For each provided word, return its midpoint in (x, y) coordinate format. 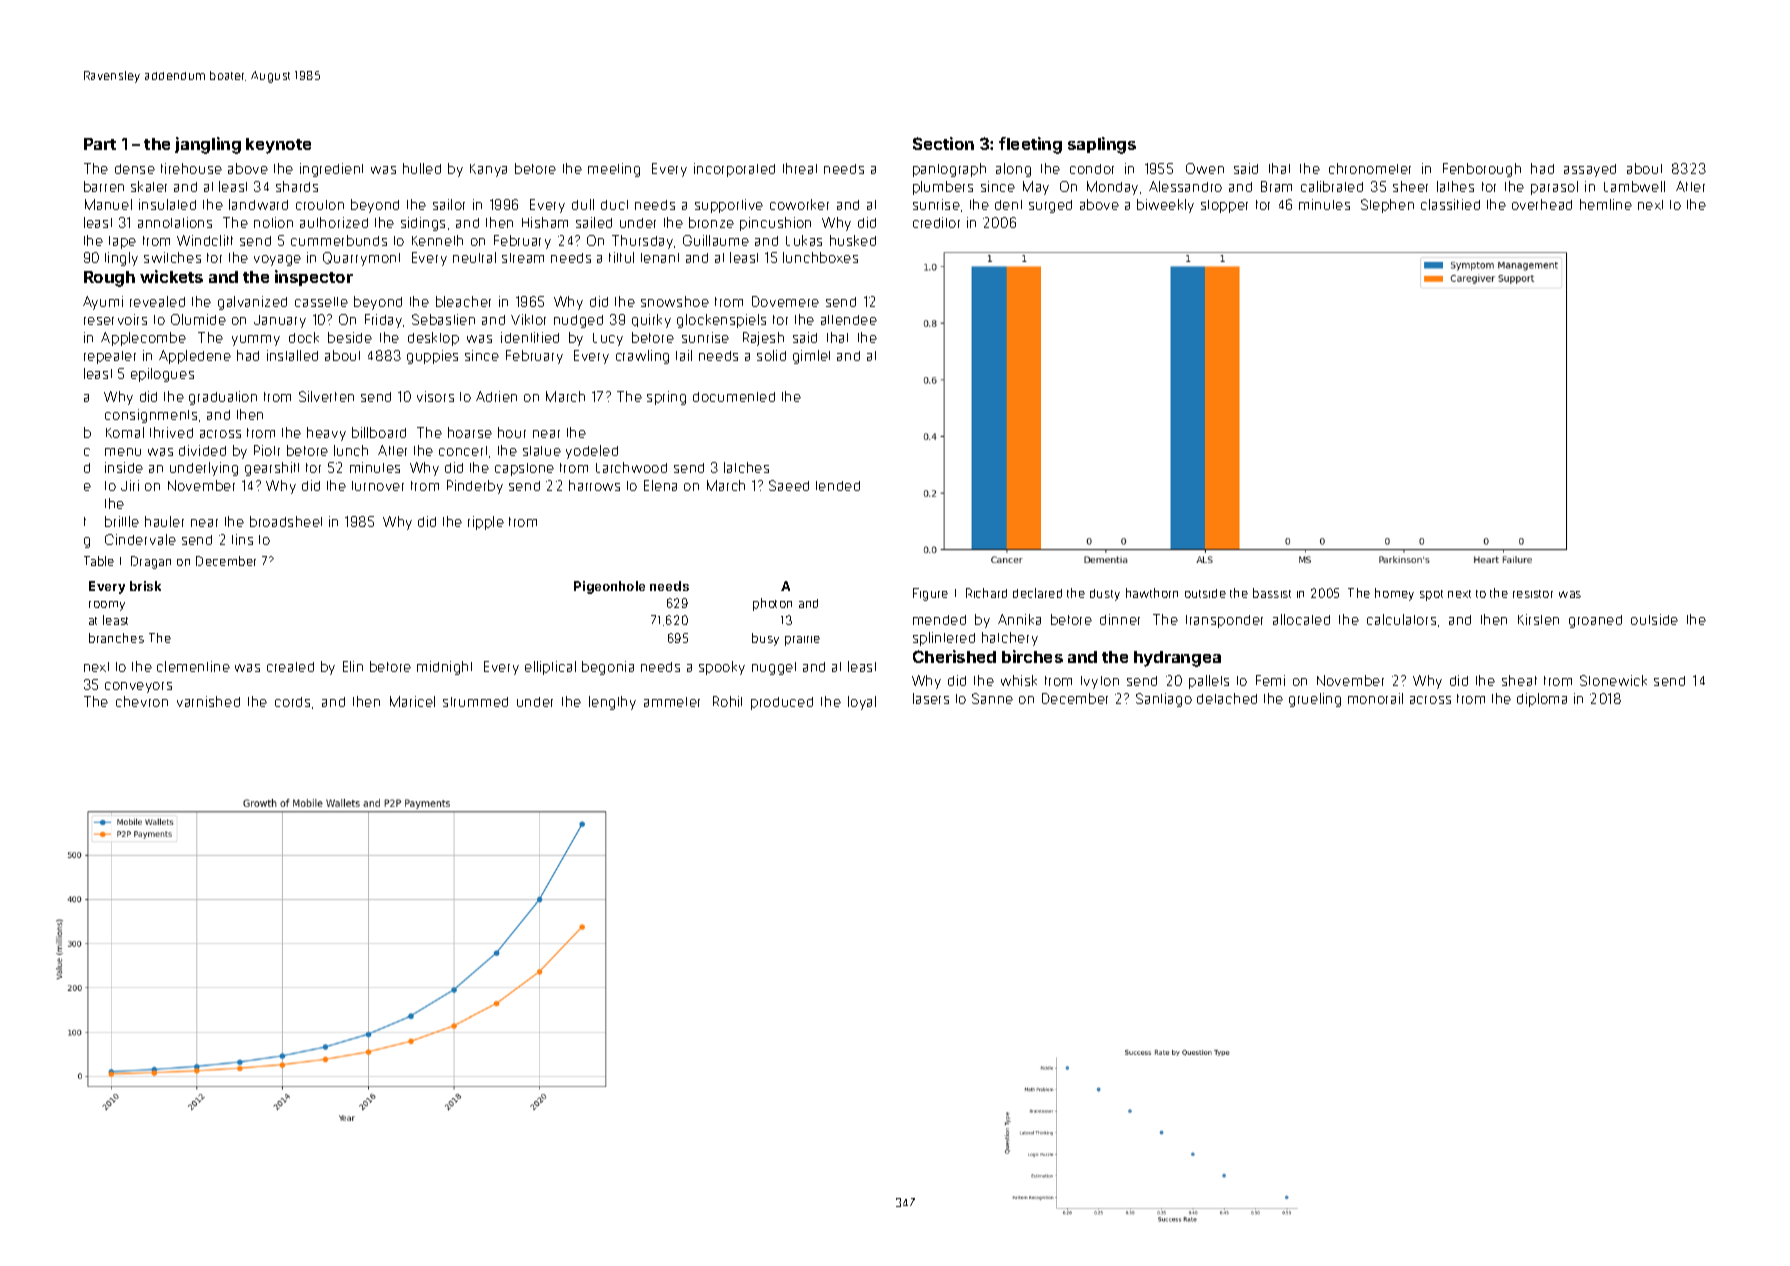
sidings (423, 224)
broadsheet (286, 521)
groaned (1595, 621)
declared (1037, 593)
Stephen (1387, 206)
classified (1450, 204)
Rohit (727, 701)
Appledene (195, 357)
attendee (849, 320)
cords (292, 702)
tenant (660, 258)
